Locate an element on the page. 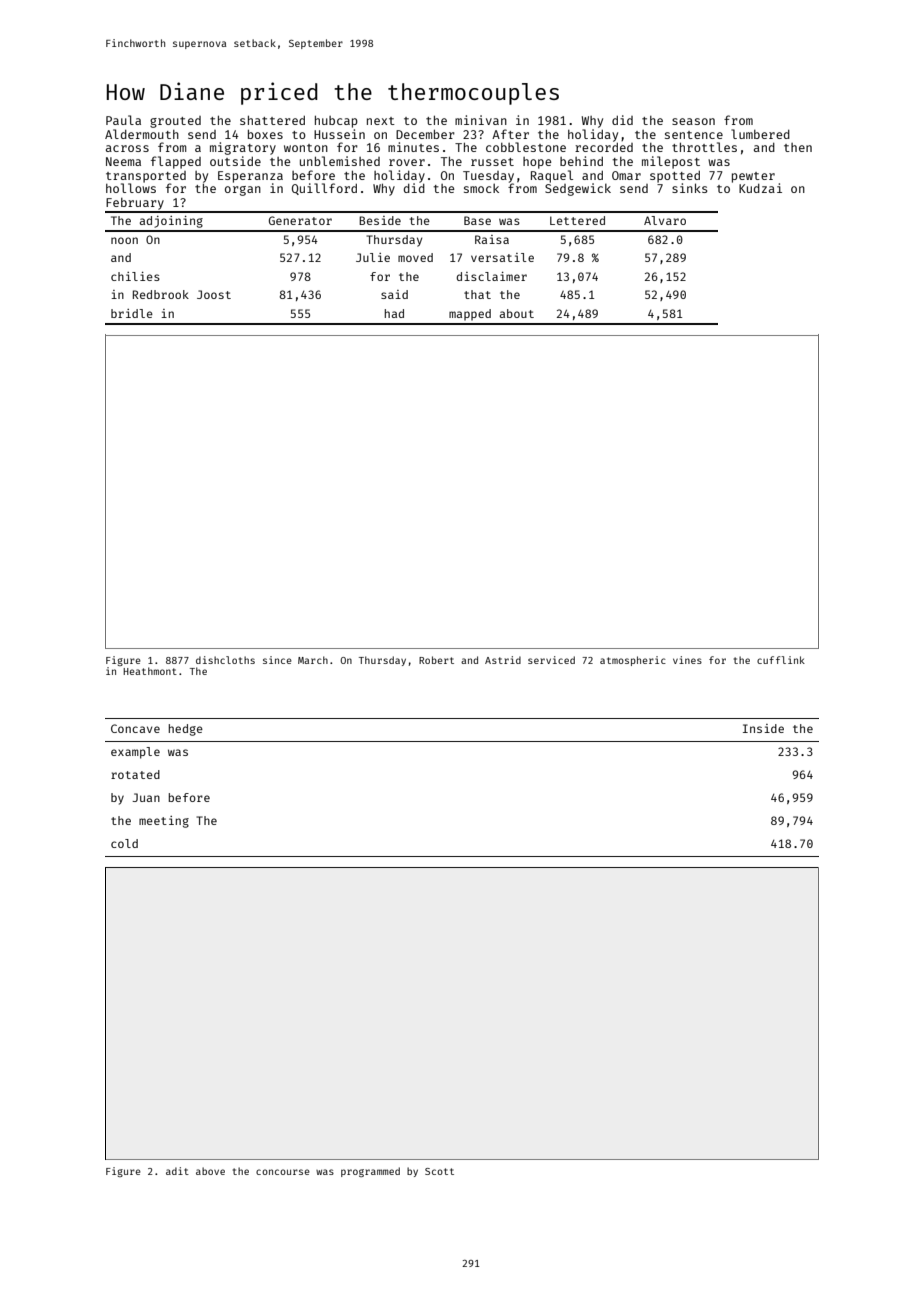 Image resolution: width=924 pixels, height=1308 pixels. Scott is located at coordinates (439, 1171).
